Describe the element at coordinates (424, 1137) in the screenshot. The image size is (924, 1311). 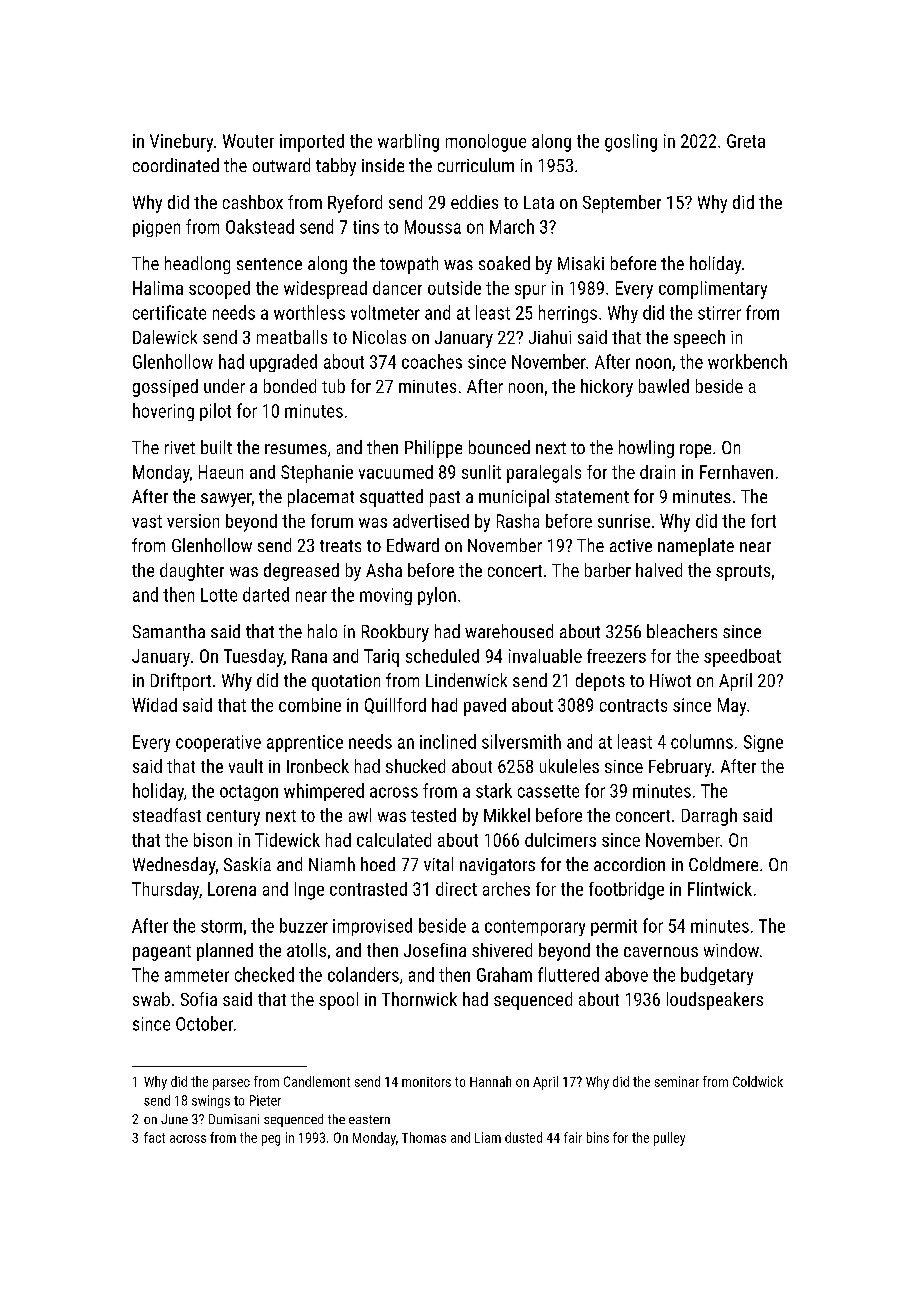
I see `Thomas` at that location.
